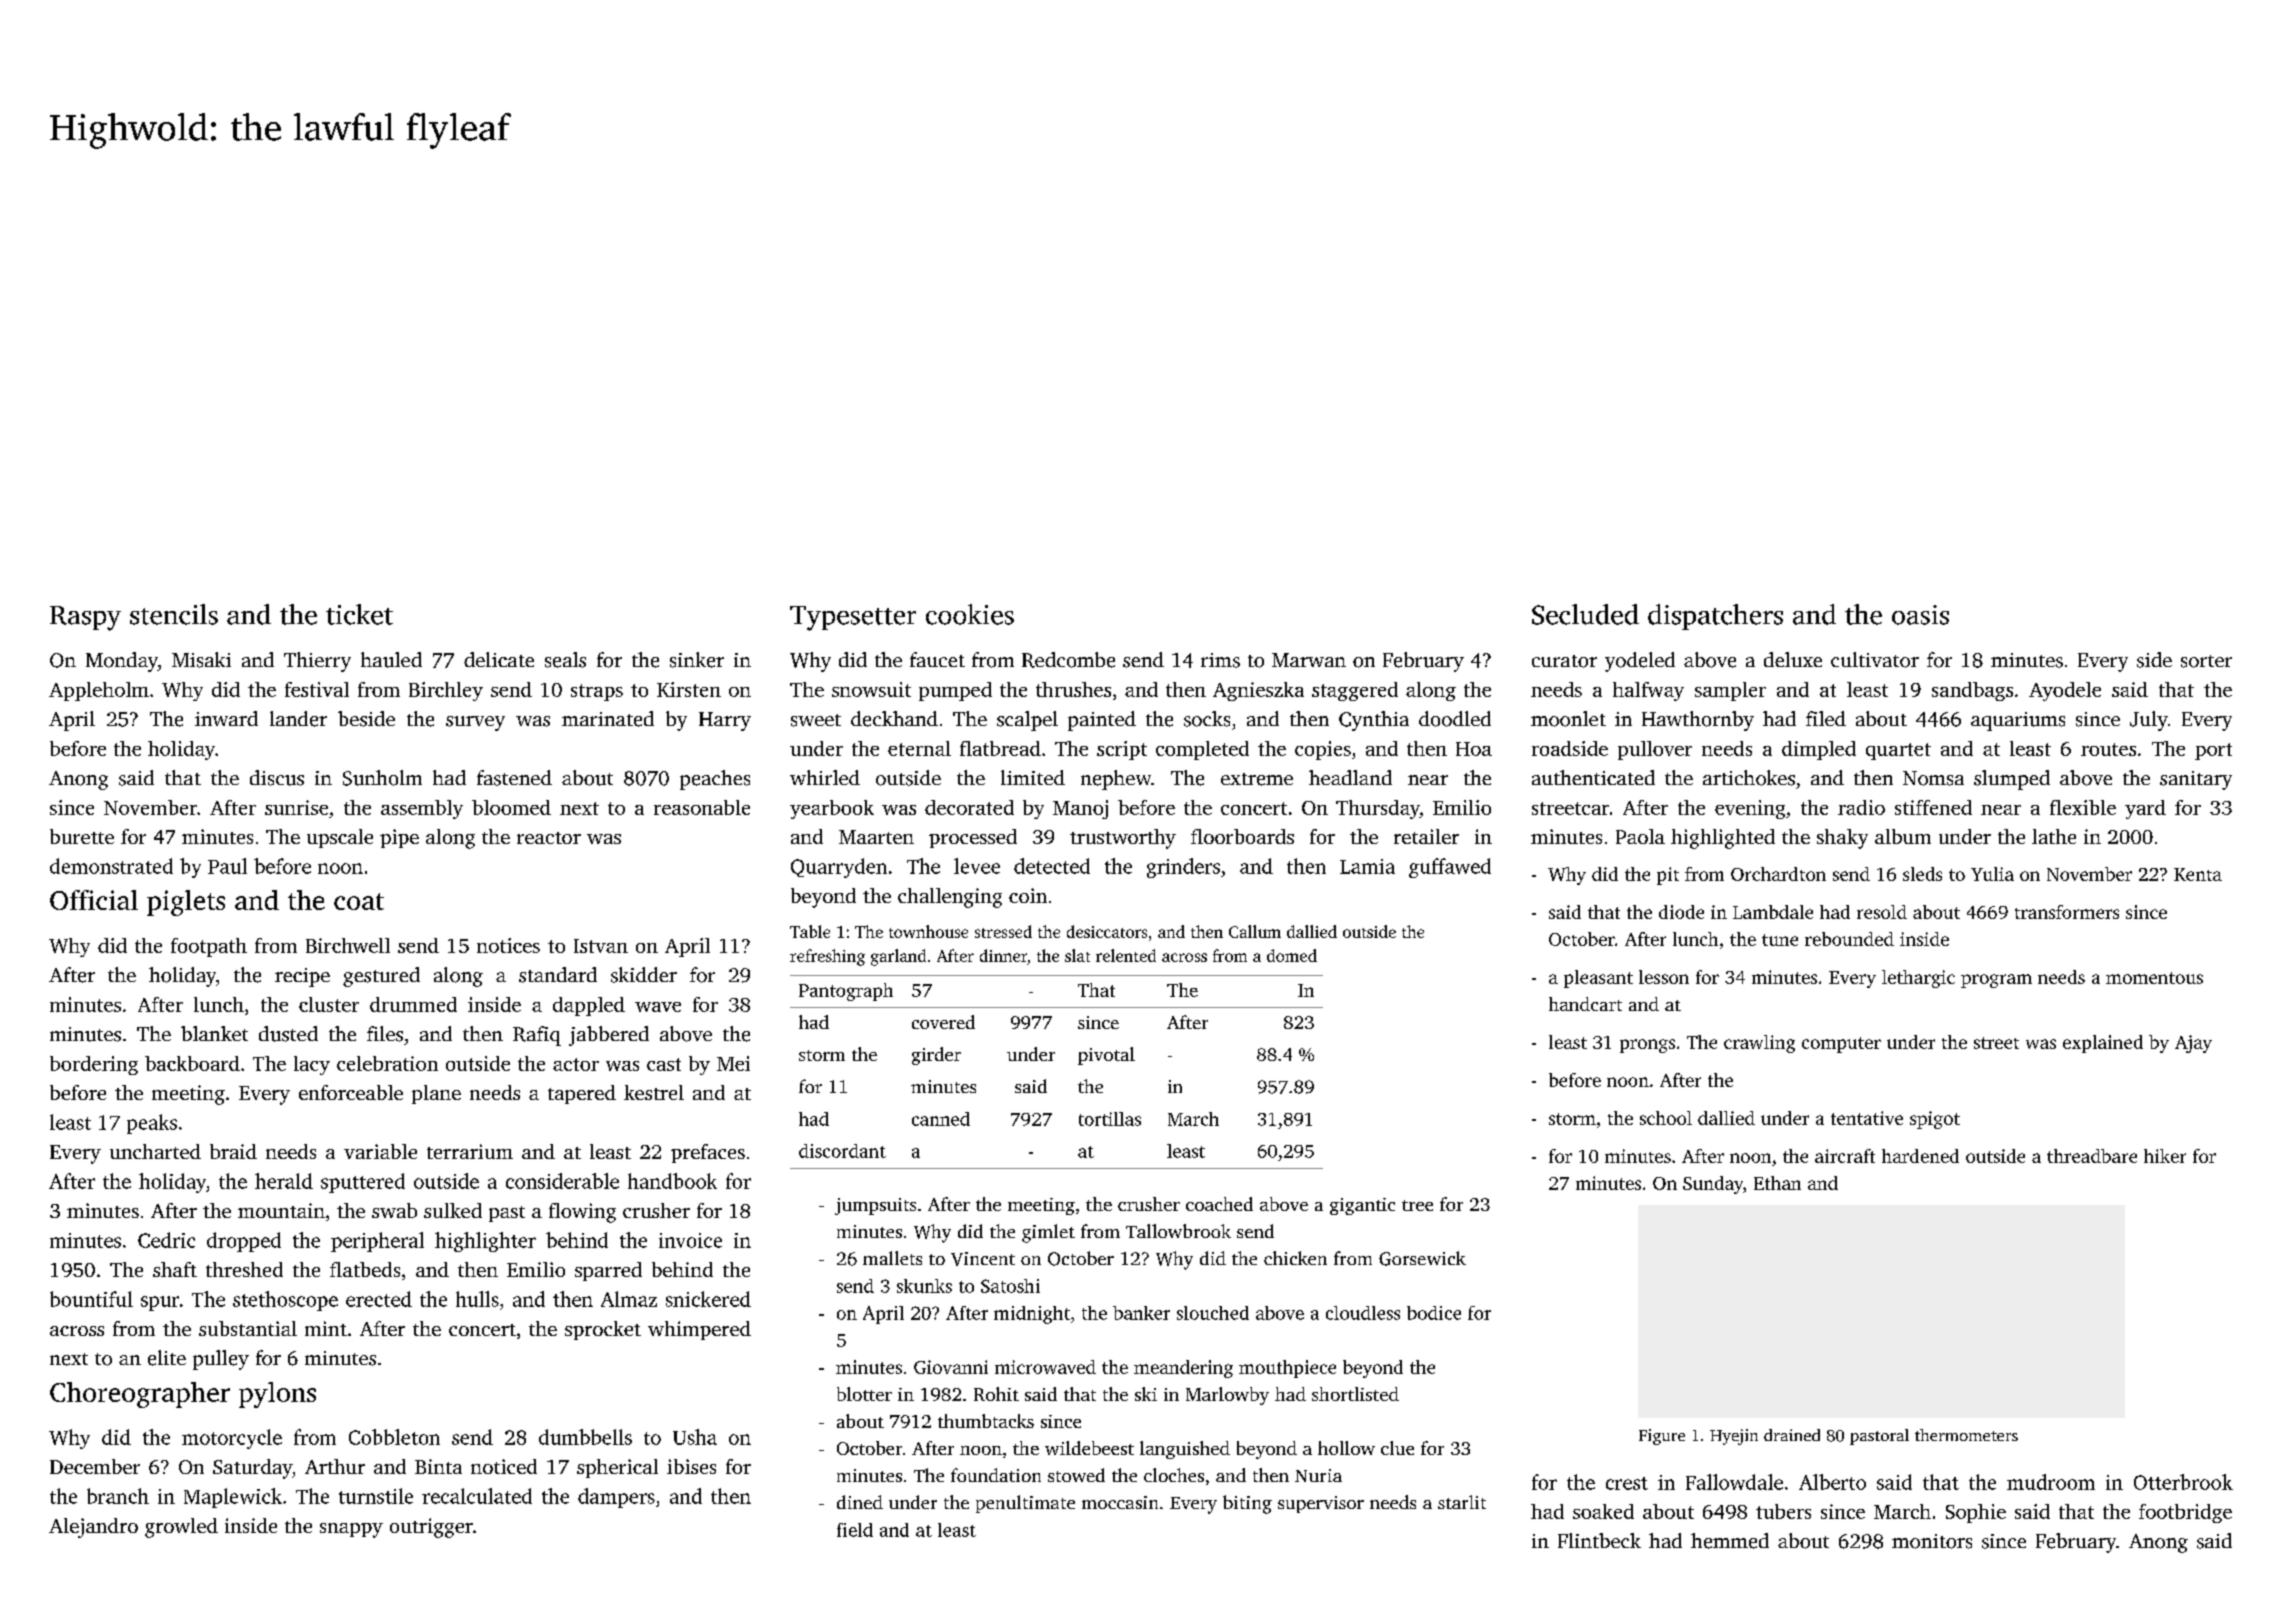  I want to click on Flintbeck, so click(1599, 1540).
